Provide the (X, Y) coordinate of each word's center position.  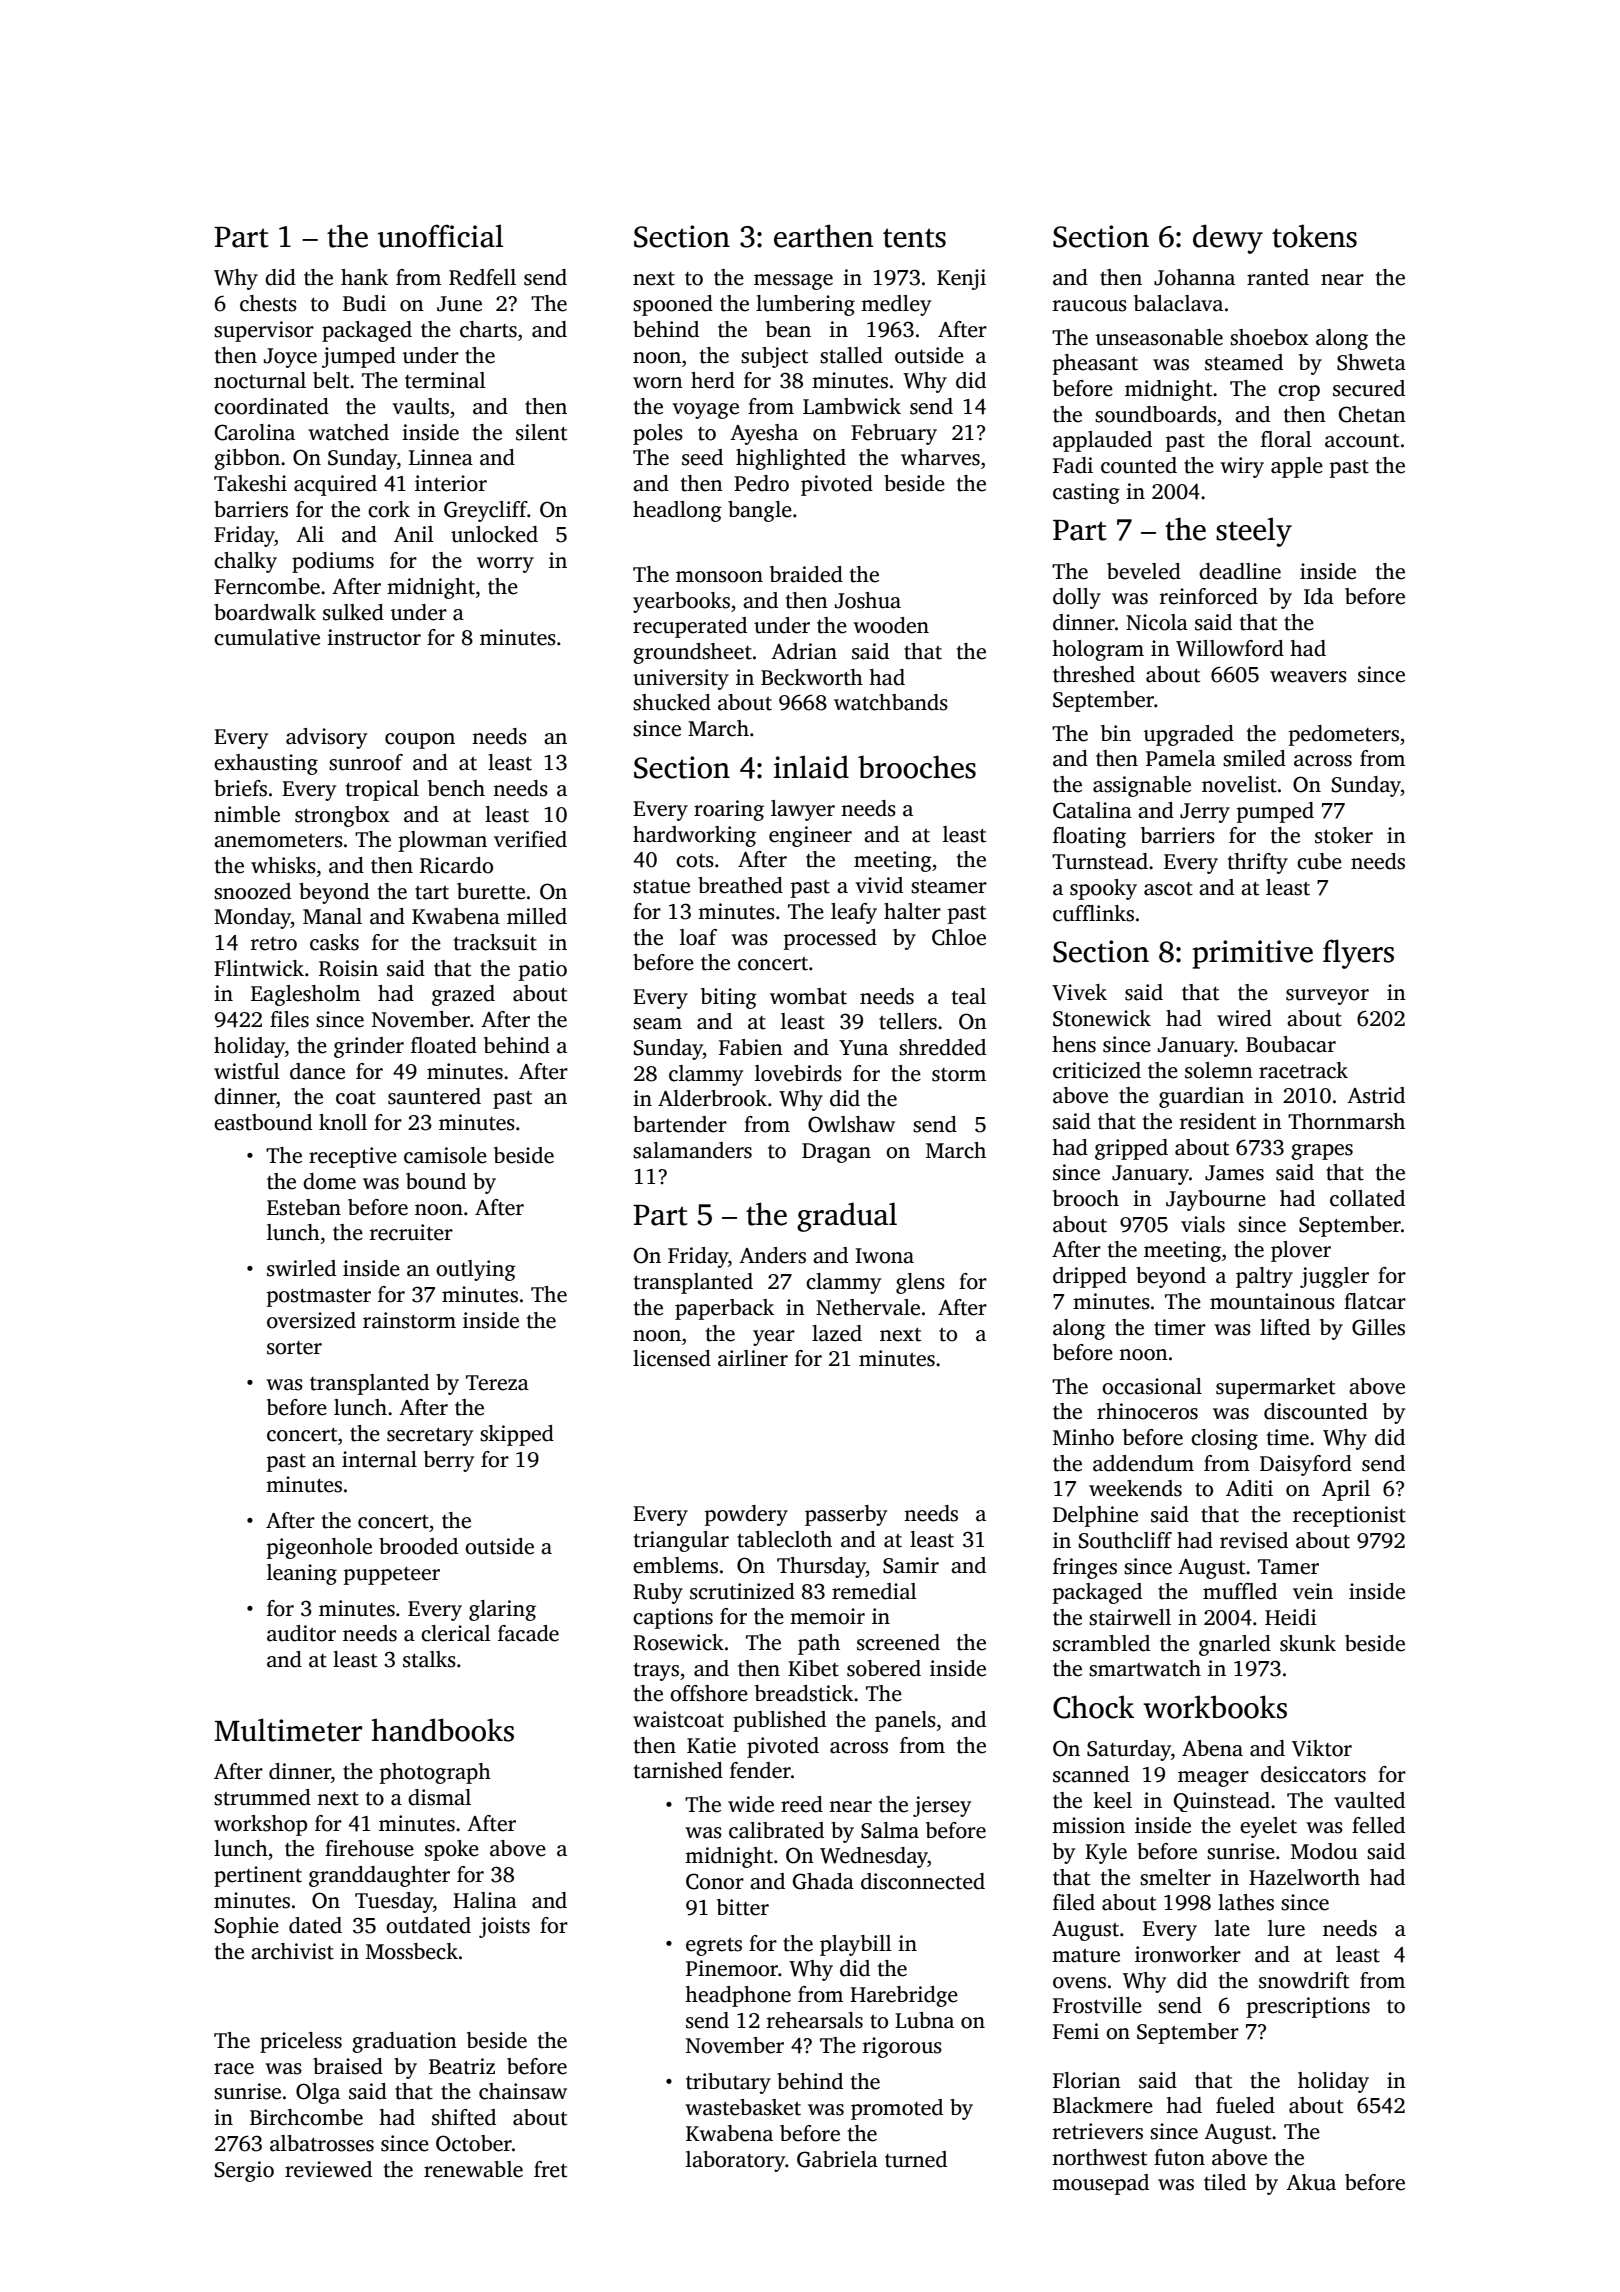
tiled (1225, 2182)
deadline (1240, 571)
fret (550, 2169)
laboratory (735, 2161)
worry (505, 565)
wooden (891, 625)
